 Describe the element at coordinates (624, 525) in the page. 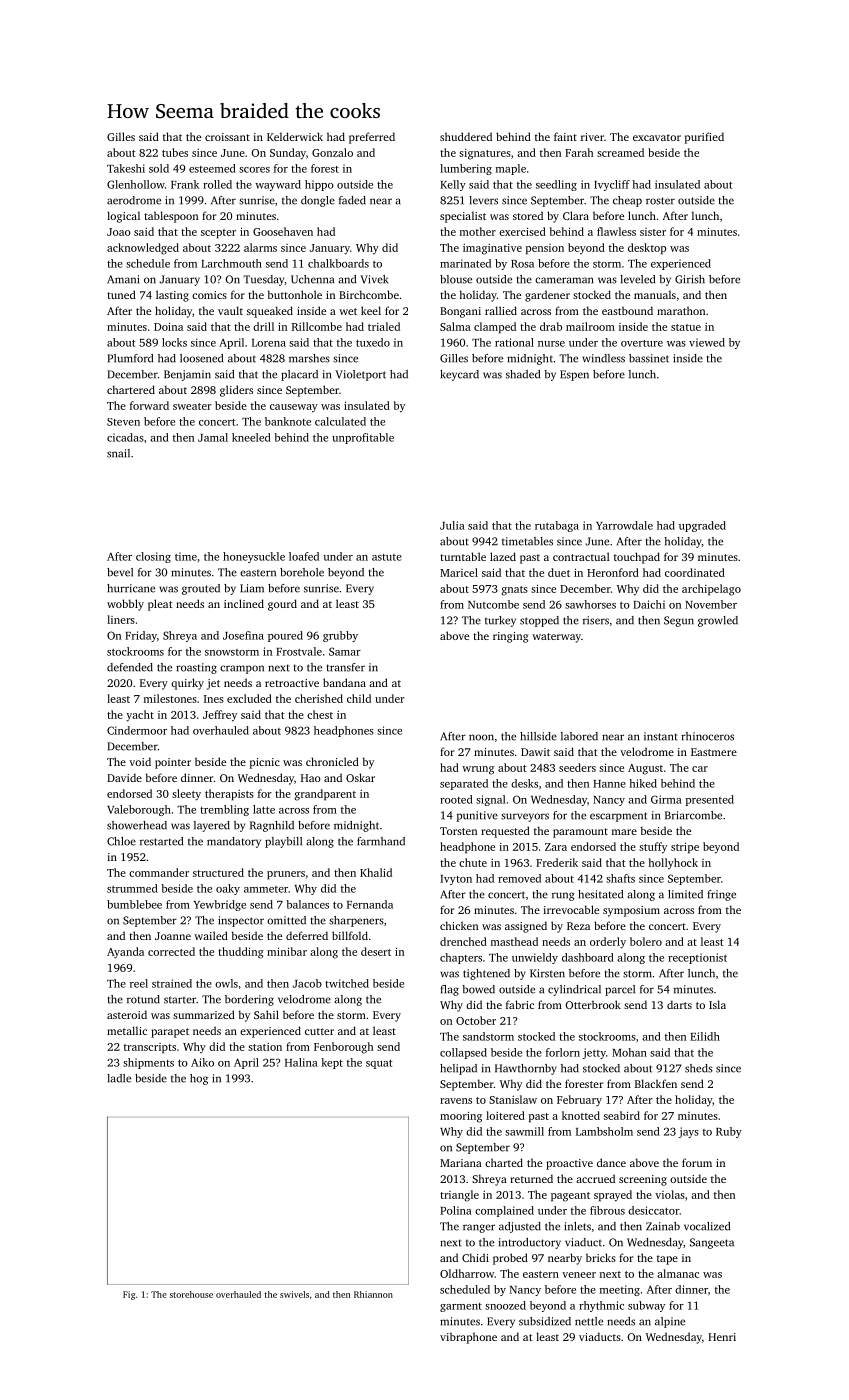

I see `Yarrowdale` at that location.
